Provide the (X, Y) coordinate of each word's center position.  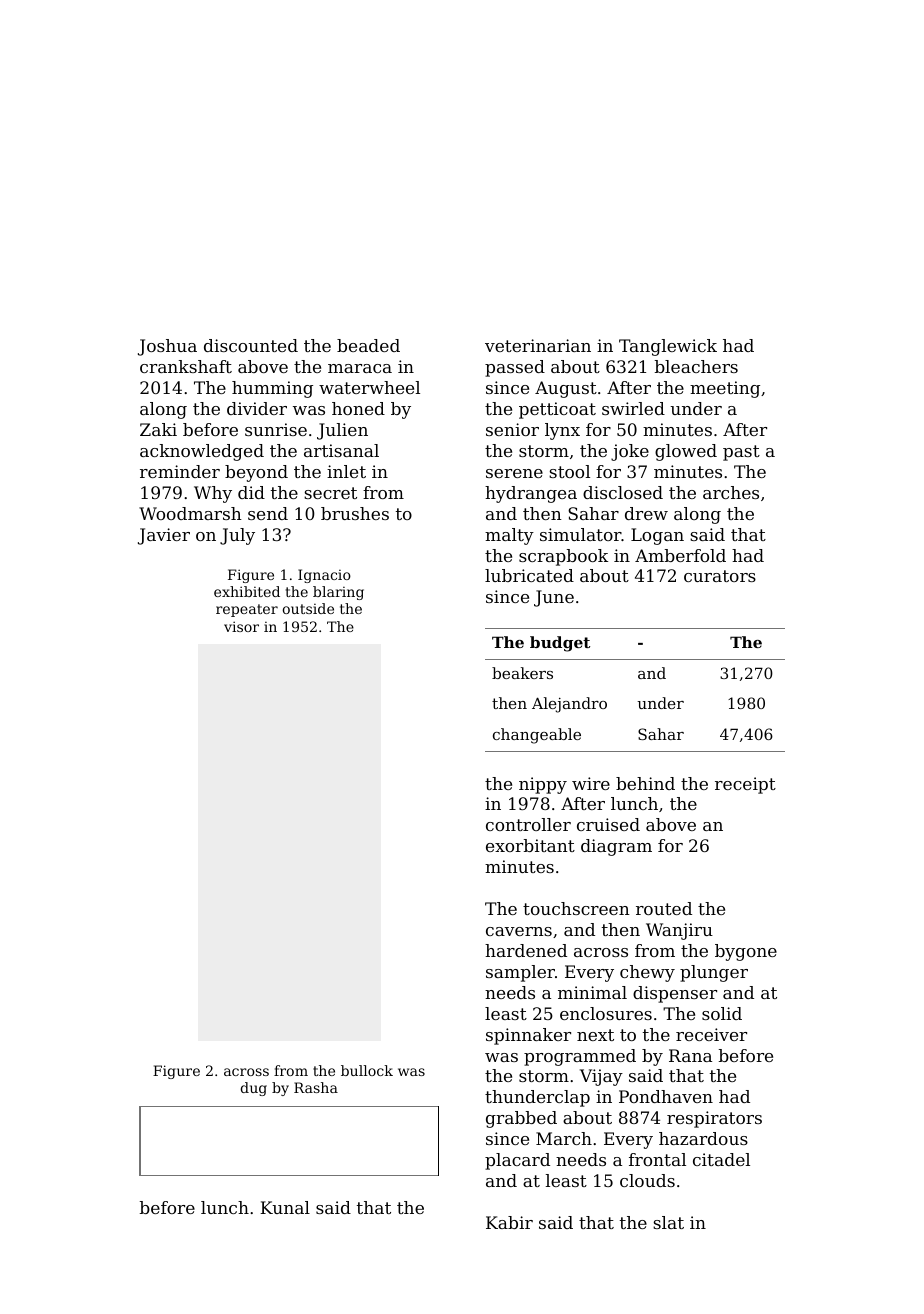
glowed (686, 452)
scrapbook (563, 557)
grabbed (521, 1119)
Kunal (285, 1207)
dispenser (675, 994)
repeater (247, 610)
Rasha (316, 1087)
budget (560, 644)
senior (512, 429)
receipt (745, 785)
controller (528, 824)
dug (254, 1089)
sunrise (276, 429)
